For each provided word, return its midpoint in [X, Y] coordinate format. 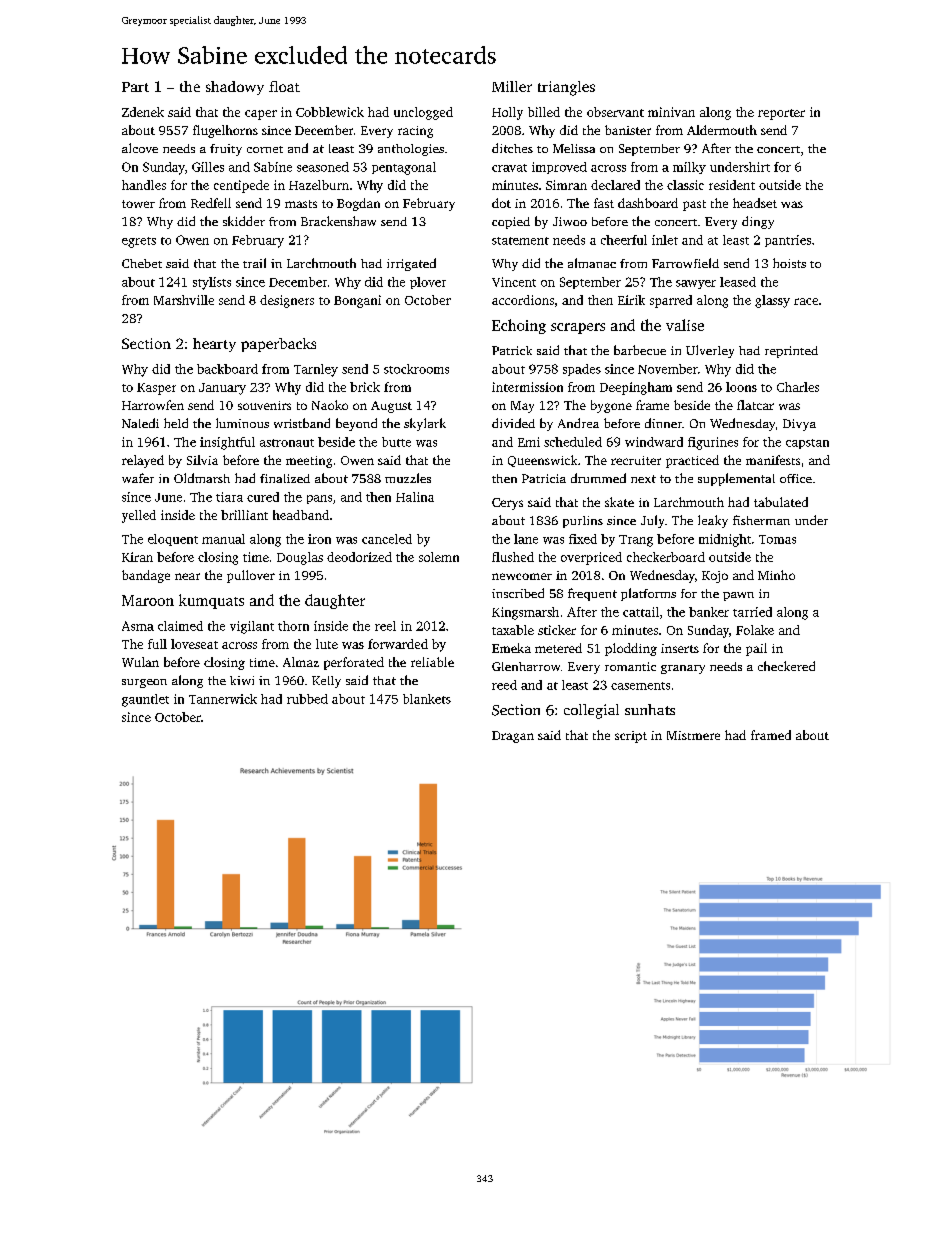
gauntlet [145, 700]
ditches [512, 148]
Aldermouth [722, 130]
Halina [415, 497]
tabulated [781, 502]
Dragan [513, 737]
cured [263, 497]
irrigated [411, 264]
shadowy [235, 88]
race [806, 301]
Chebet [142, 263]
